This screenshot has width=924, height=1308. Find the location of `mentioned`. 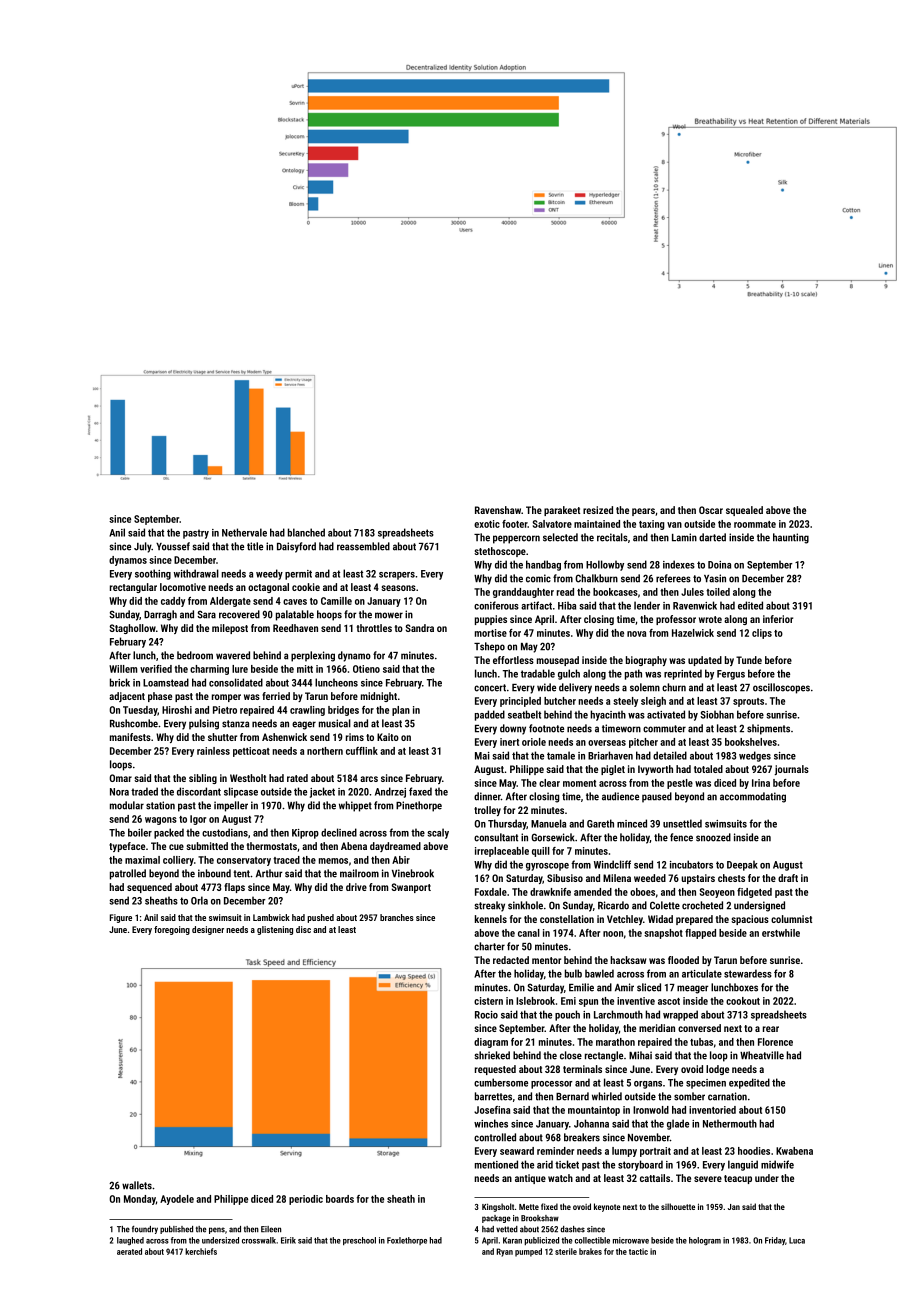

mentioned is located at coordinates (496, 1164).
